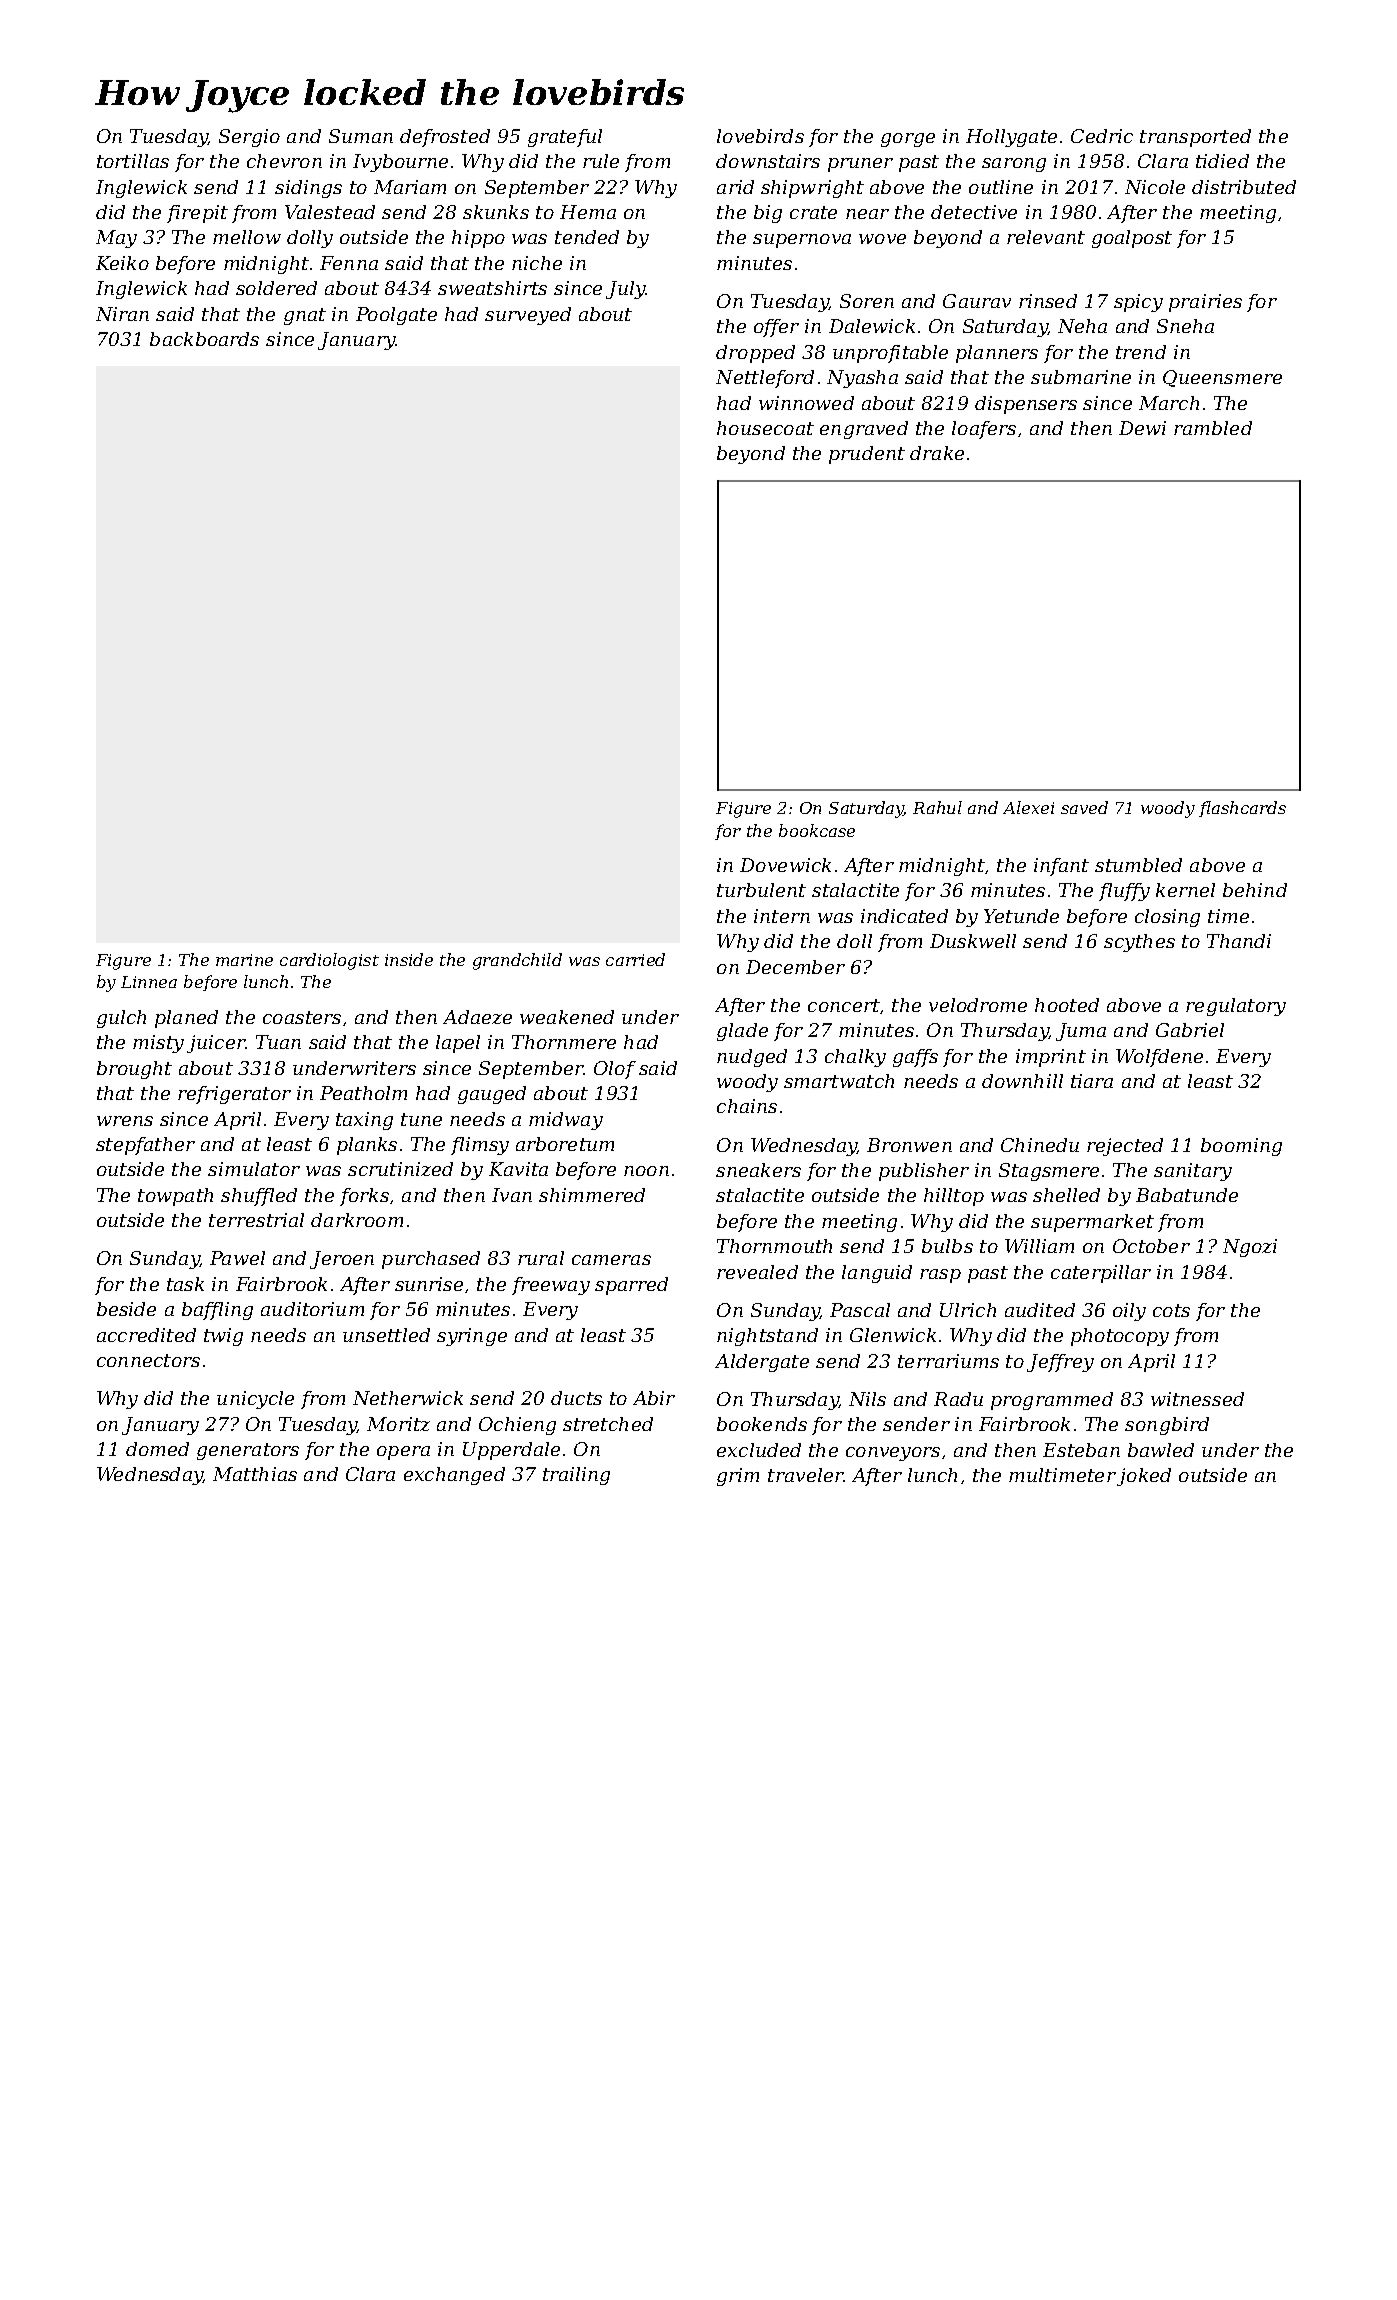 The height and width of the image is (2300, 1397). Describe the element at coordinates (785, 865) in the image. I see `Dovewick` at that location.
